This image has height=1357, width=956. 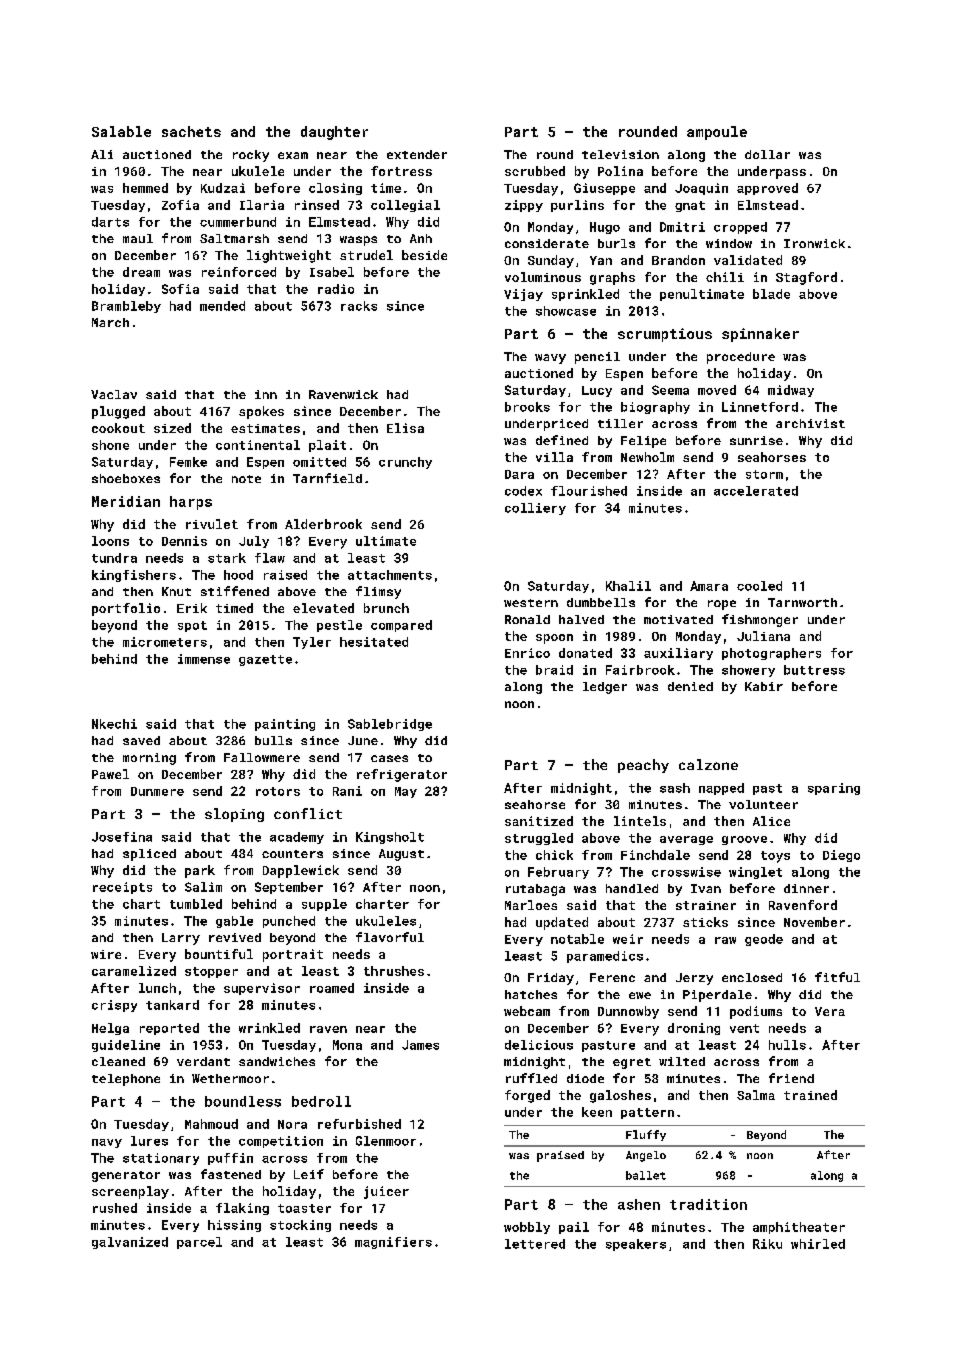 I want to click on daughter, so click(x=334, y=133).
